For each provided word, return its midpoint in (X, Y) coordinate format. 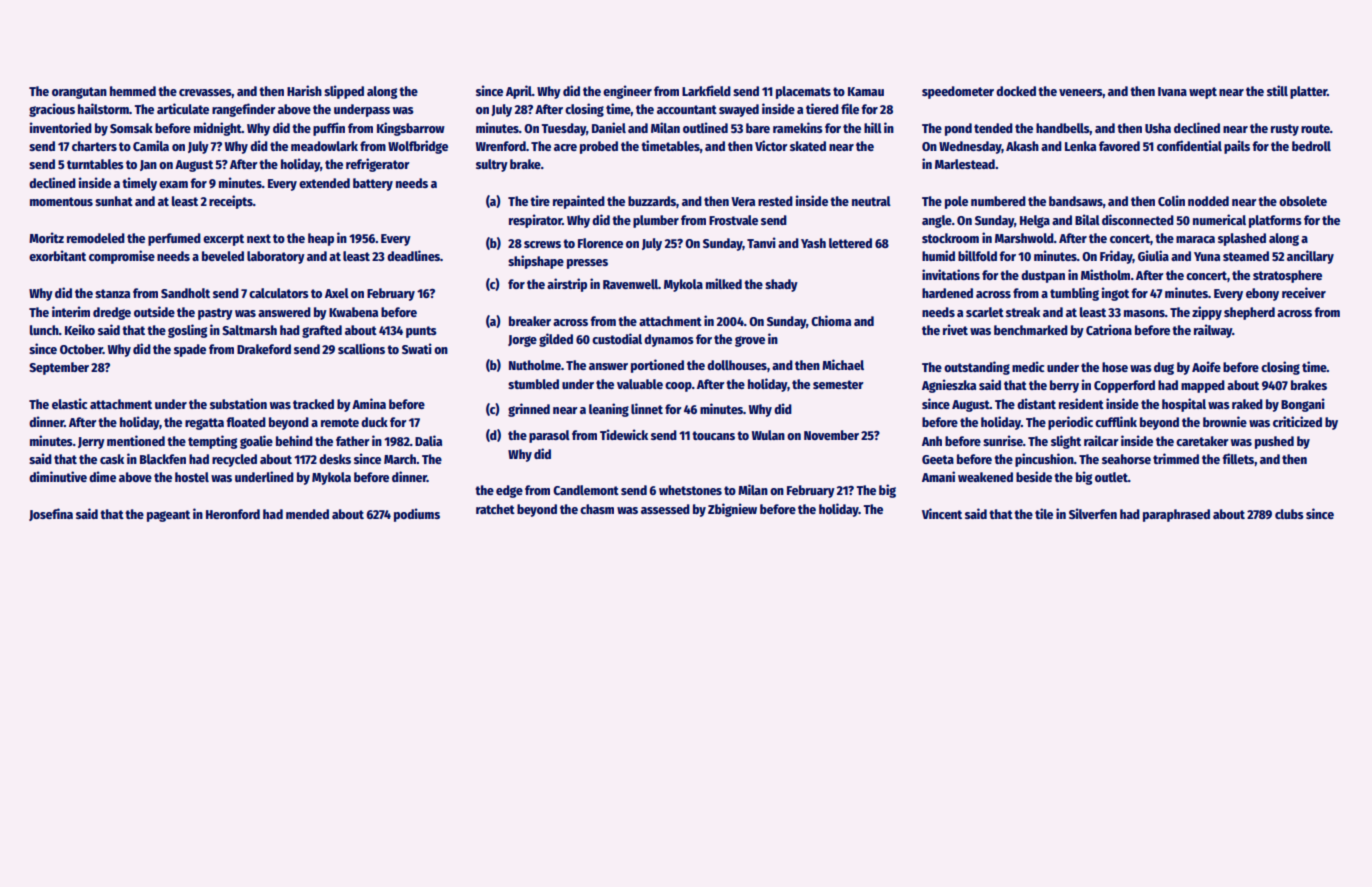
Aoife (1206, 366)
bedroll (1311, 146)
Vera (743, 201)
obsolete (1303, 201)
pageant (168, 516)
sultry (492, 165)
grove (750, 341)
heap (321, 239)
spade (190, 350)
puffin (329, 129)
